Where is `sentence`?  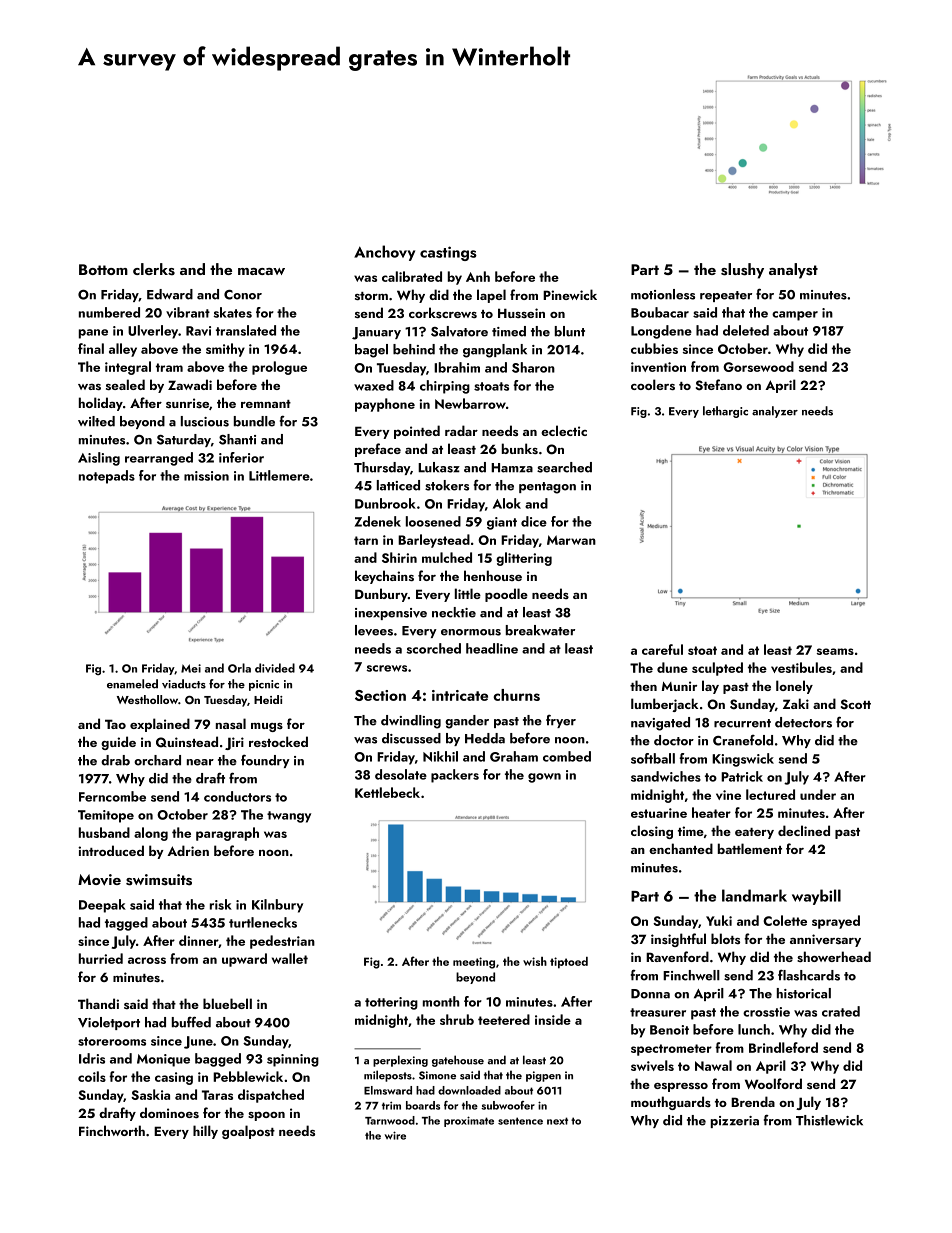 sentence is located at coordinates (520, 1121).
